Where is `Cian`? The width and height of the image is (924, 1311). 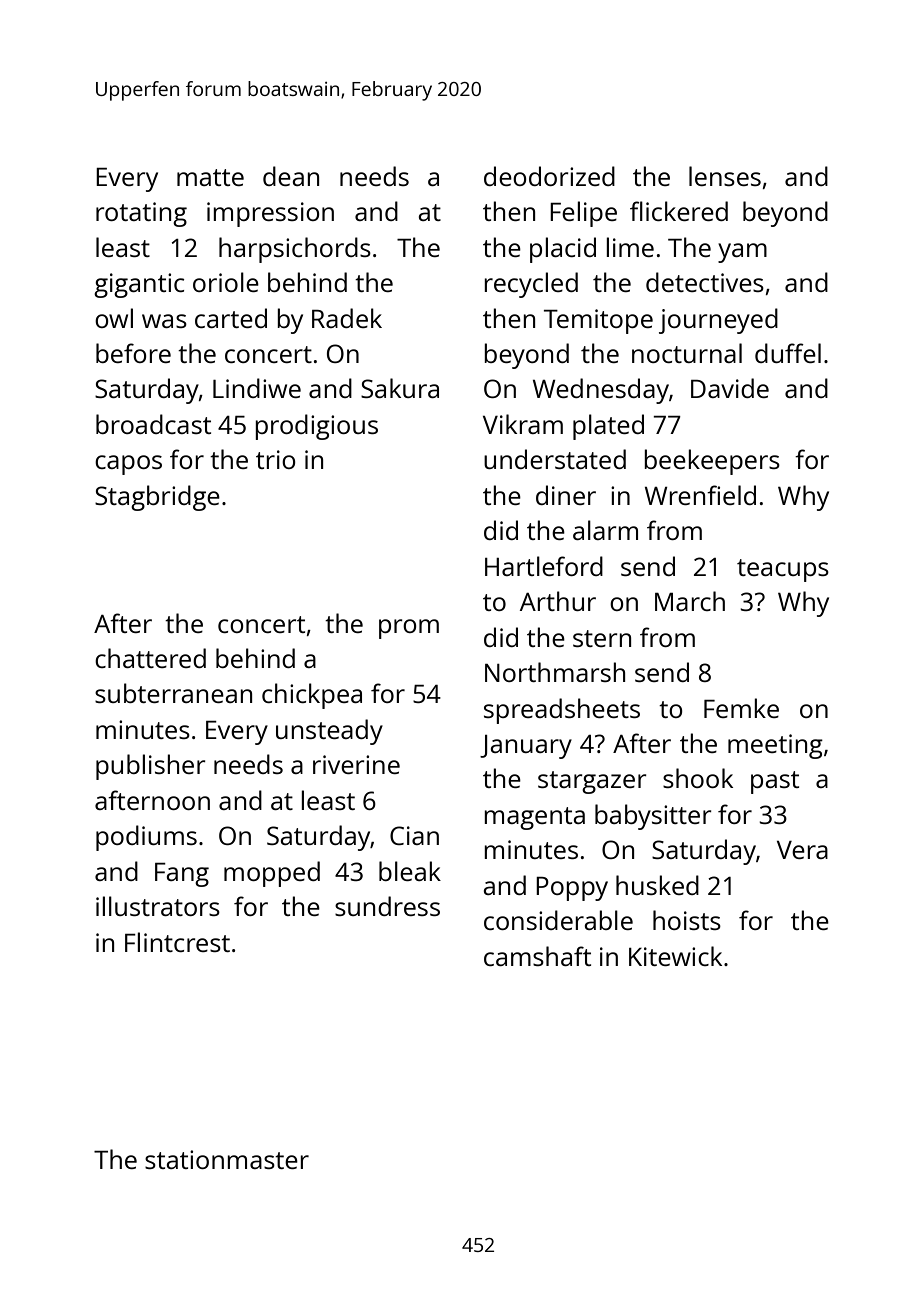
Cian is located at coordinates (414, 835).
